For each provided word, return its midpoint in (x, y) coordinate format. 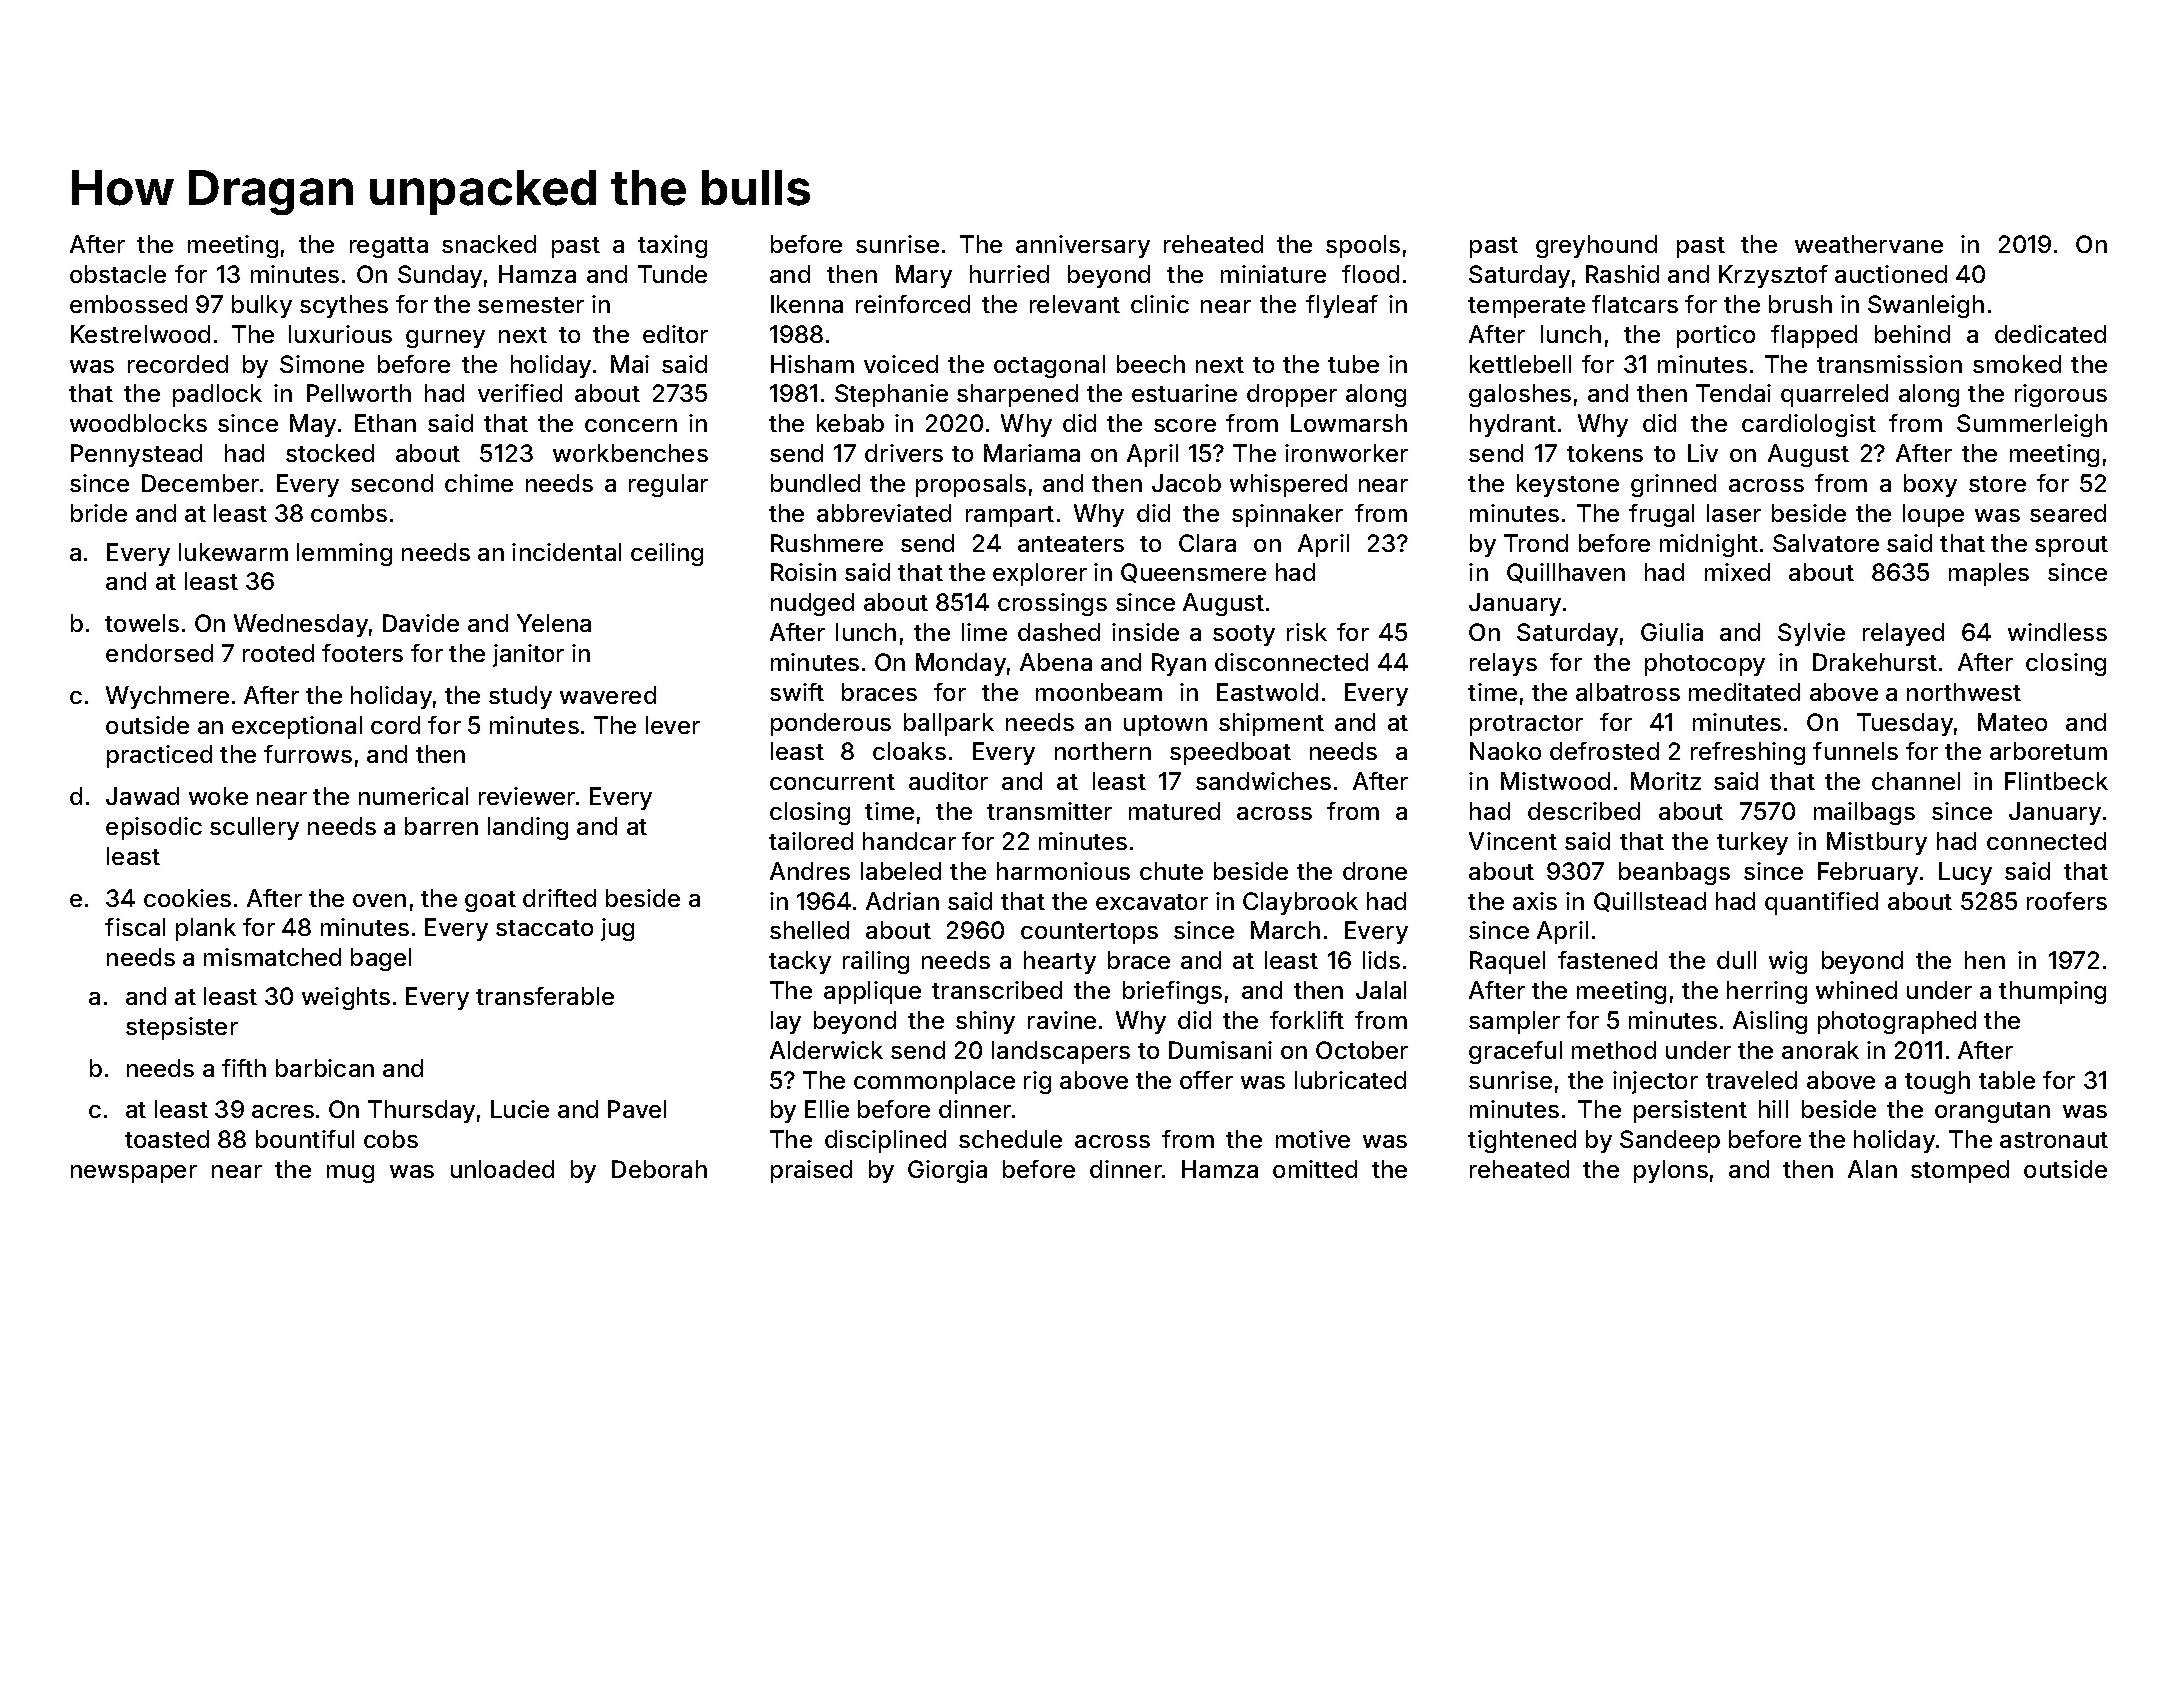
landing (528, 828)
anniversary (1083, 246)
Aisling (1770, 1022)
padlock (217, 395)
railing (876, 962)
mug (350, 1174)
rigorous (2061, 395)
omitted (1315, 1169)
